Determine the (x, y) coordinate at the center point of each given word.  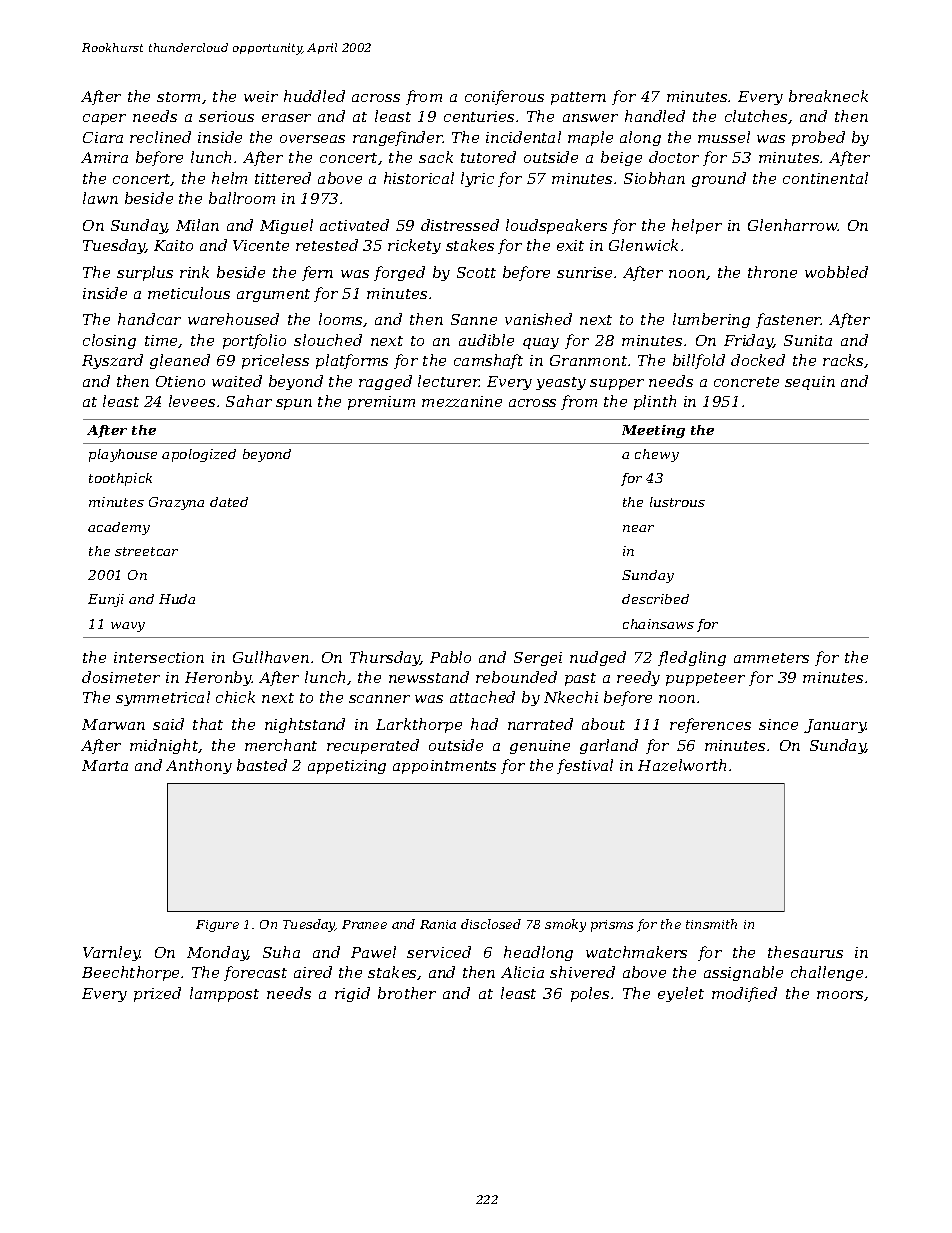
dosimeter (121, 677)
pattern (578, 98)
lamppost (224, 994)
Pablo (450, 657)
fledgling (692, 658)
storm (178, 97)
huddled (314, 96)
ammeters (771, 658)
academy (119, 528)
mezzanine (462, 401)
